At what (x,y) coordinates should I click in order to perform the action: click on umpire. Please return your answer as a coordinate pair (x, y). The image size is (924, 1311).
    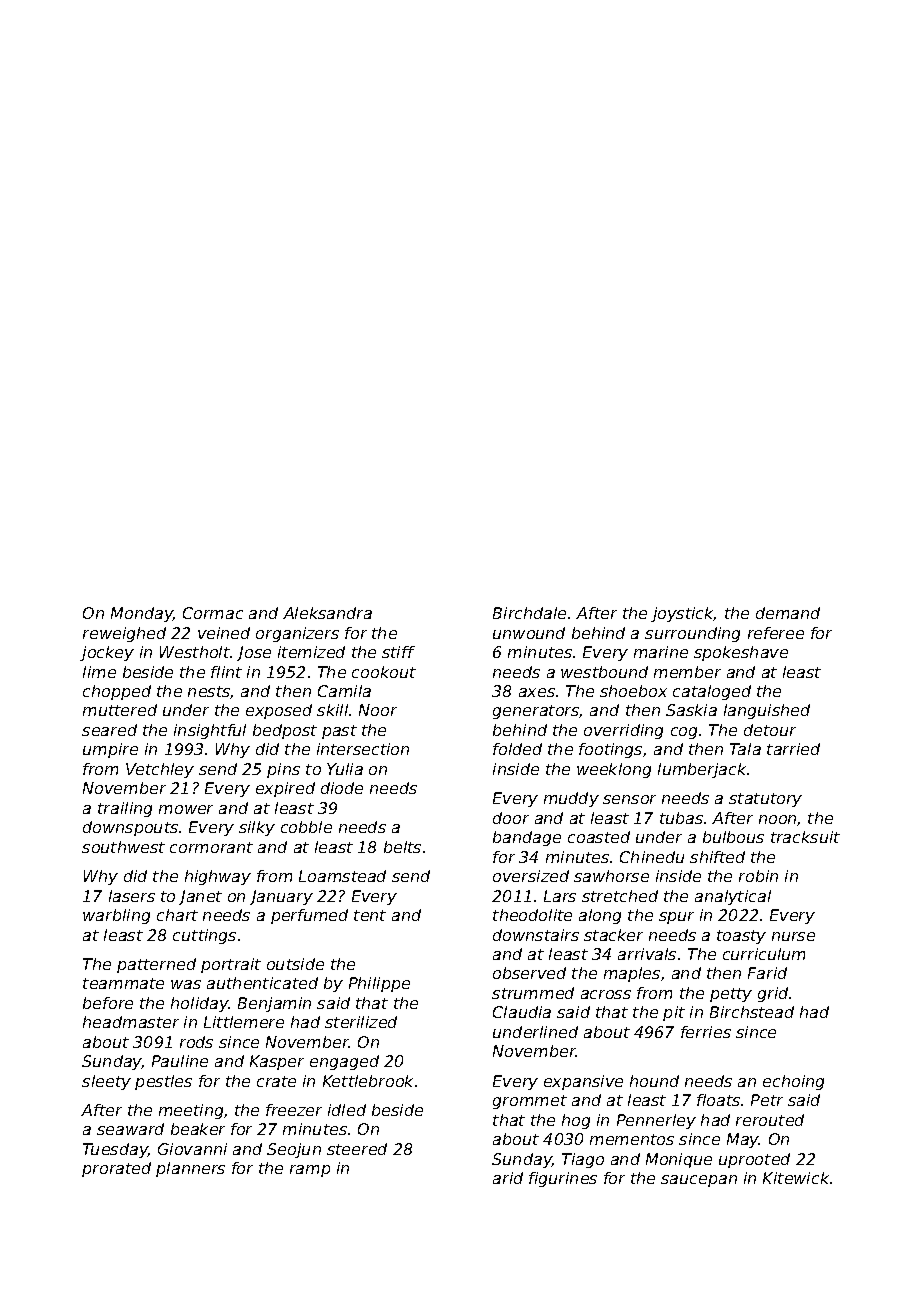
    Looking at the image, I should click on (110, 750).
